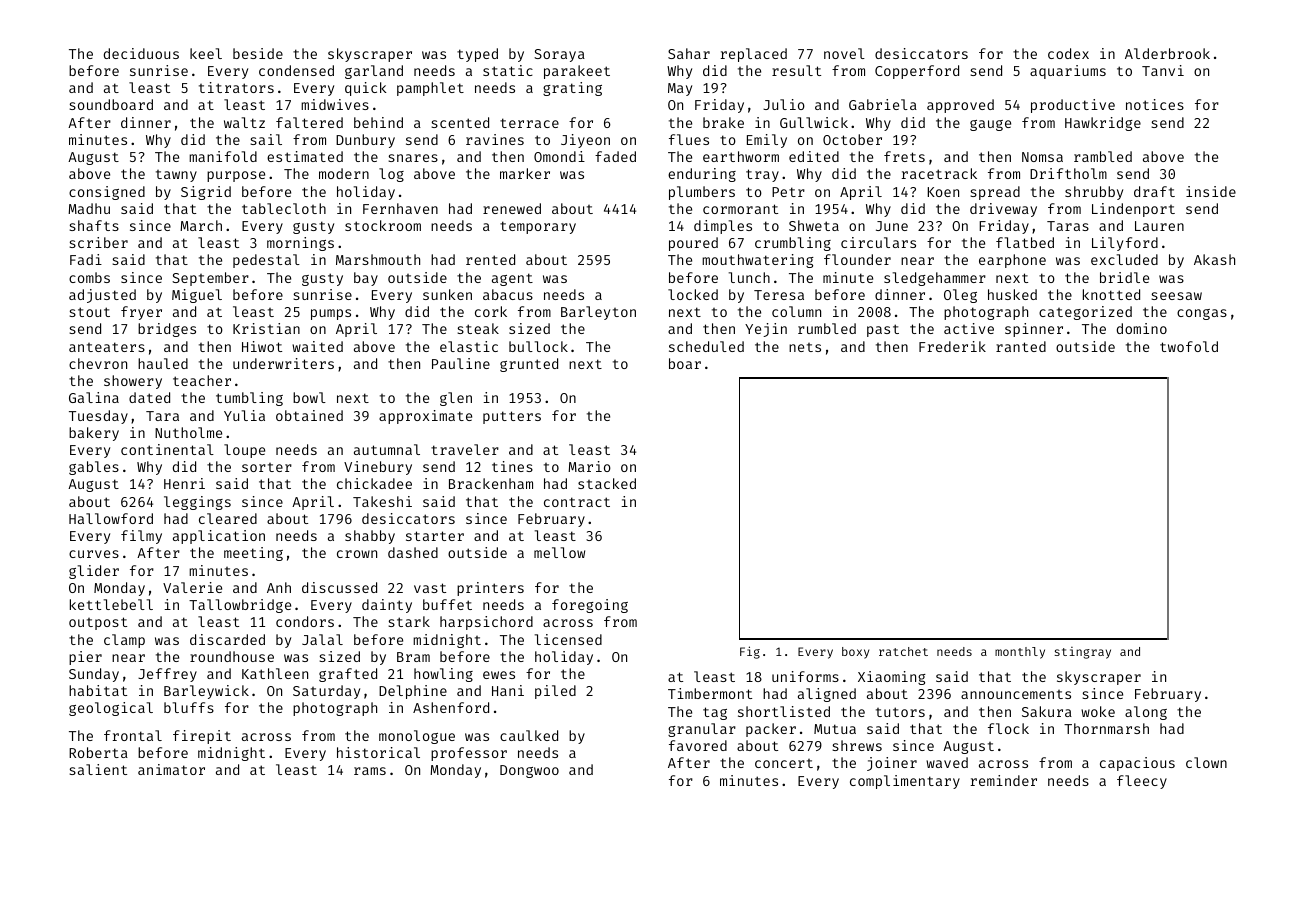 Image resolution: width=1308 pixels, height=924 pixels. I want to click on rambled, so click(1103, 156).
